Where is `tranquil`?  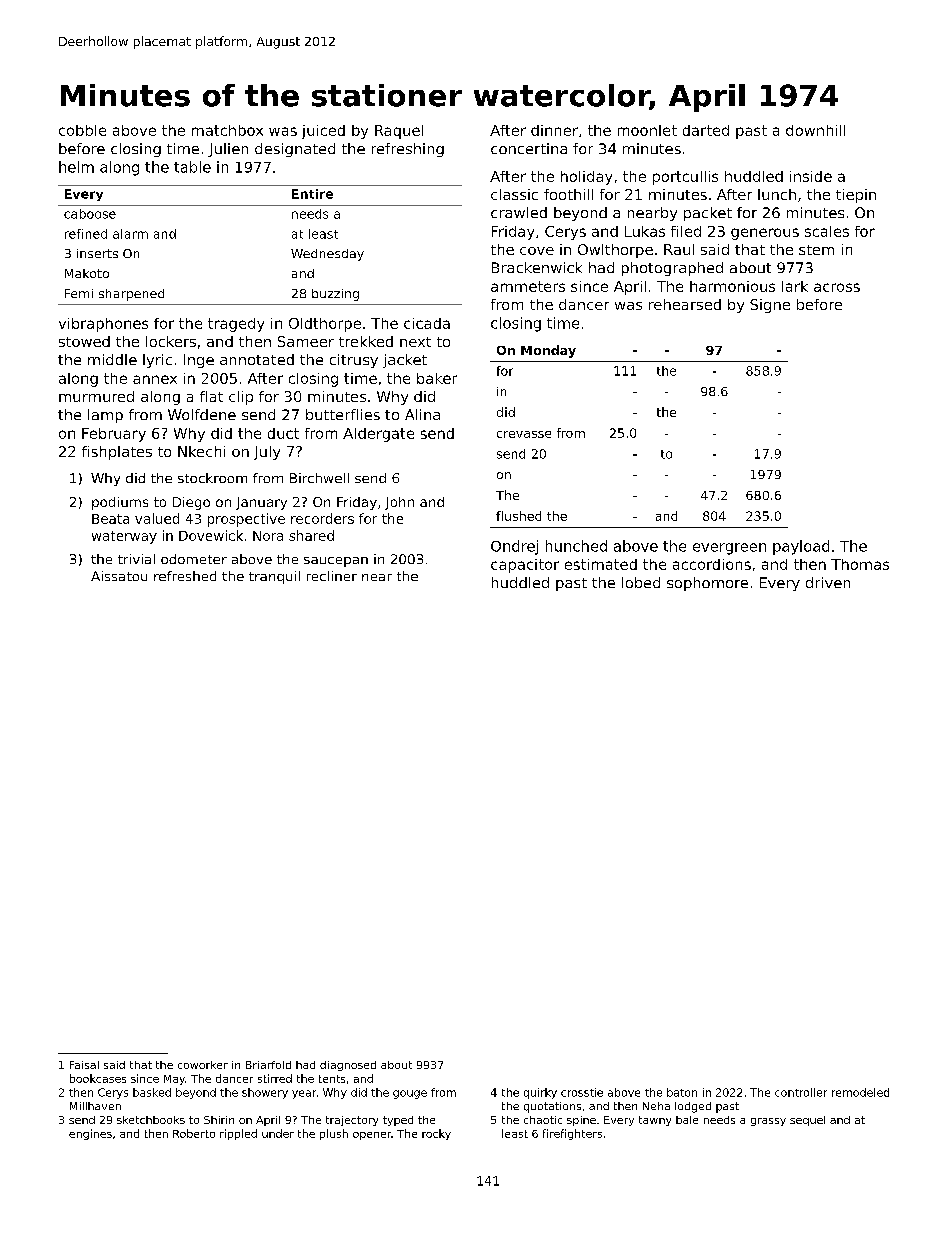 tranquil is located at coordinates (274, 577).
